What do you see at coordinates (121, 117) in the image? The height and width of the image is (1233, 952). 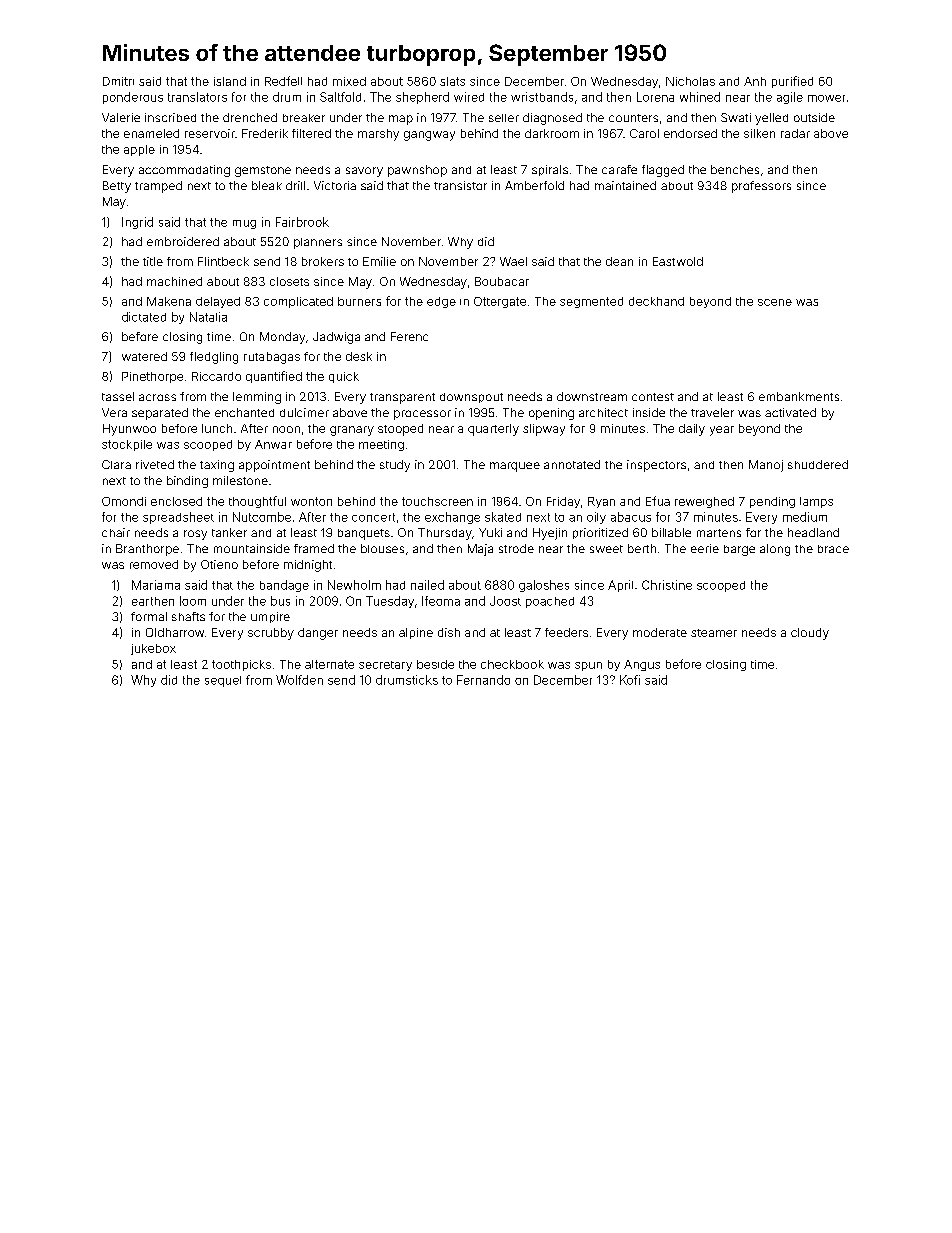 I see `Valerie` at bounding box center [121, 117].
